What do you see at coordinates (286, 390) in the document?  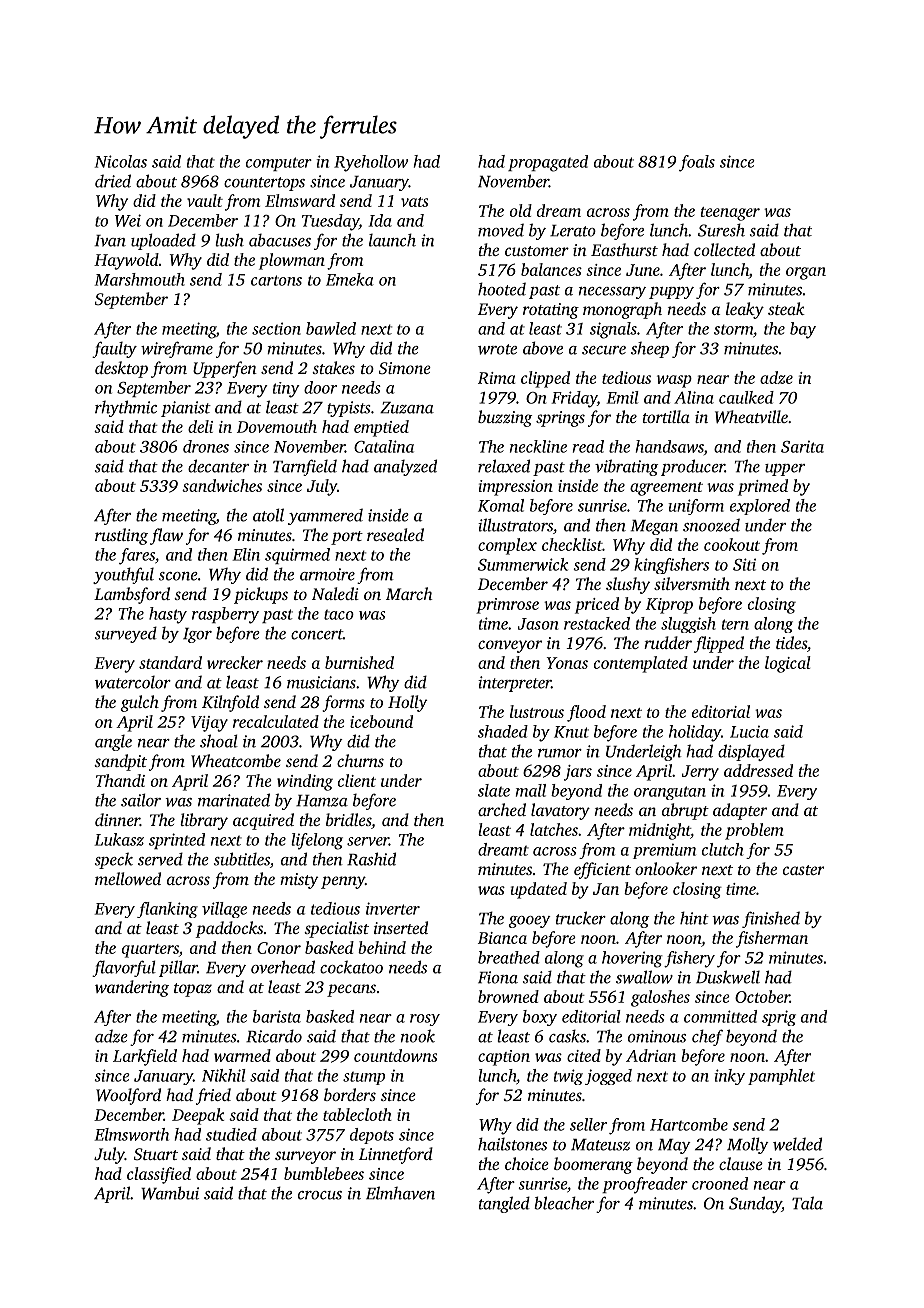 I see `tiny` at bounding box center [286, 390].
